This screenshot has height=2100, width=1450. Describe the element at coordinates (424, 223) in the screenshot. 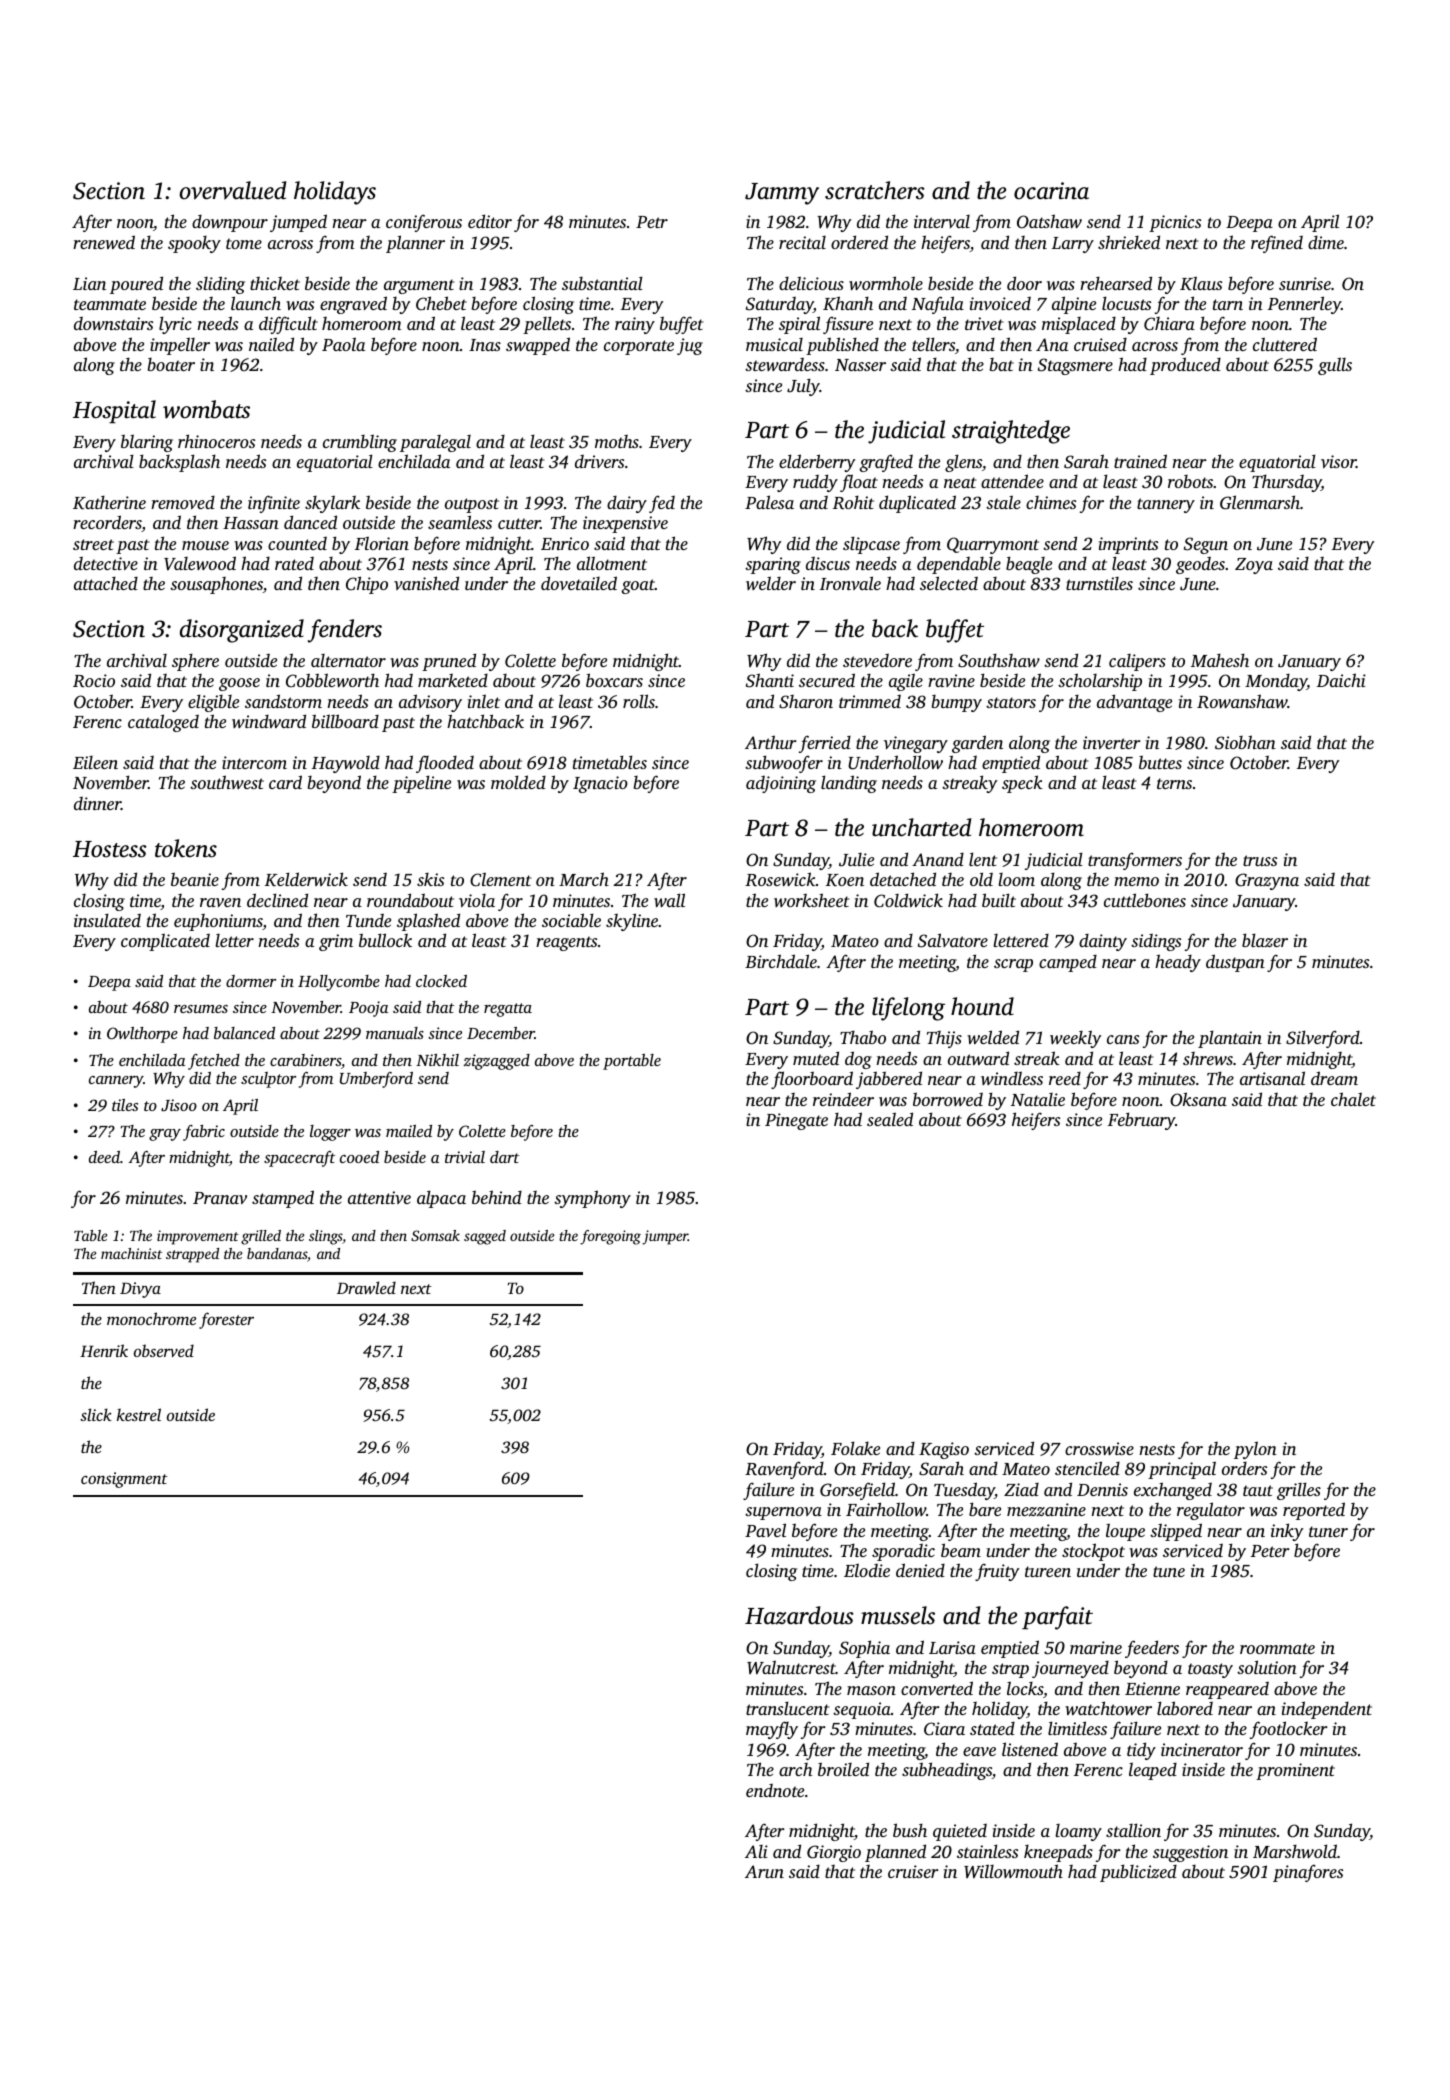

I see `coniferous` at that location.
